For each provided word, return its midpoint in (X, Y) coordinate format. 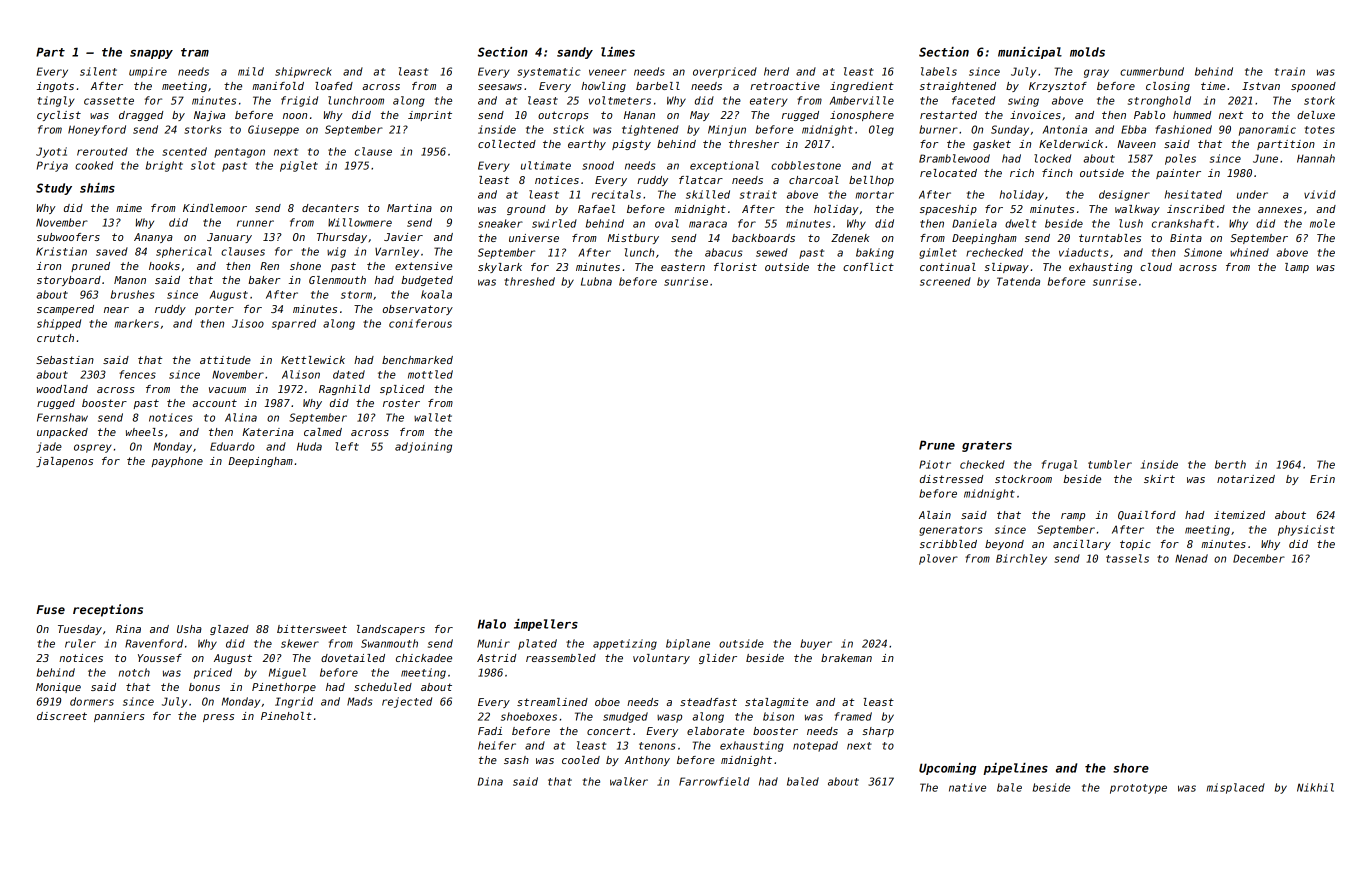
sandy (575, 53)
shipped (59, 324)
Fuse (50, 609)
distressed (951, 479)
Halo (492, 624)
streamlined (552, 702)
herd (776, 71)
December (1259, 558)
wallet (433, 417)
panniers (119, 717)
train (1290, 71)
